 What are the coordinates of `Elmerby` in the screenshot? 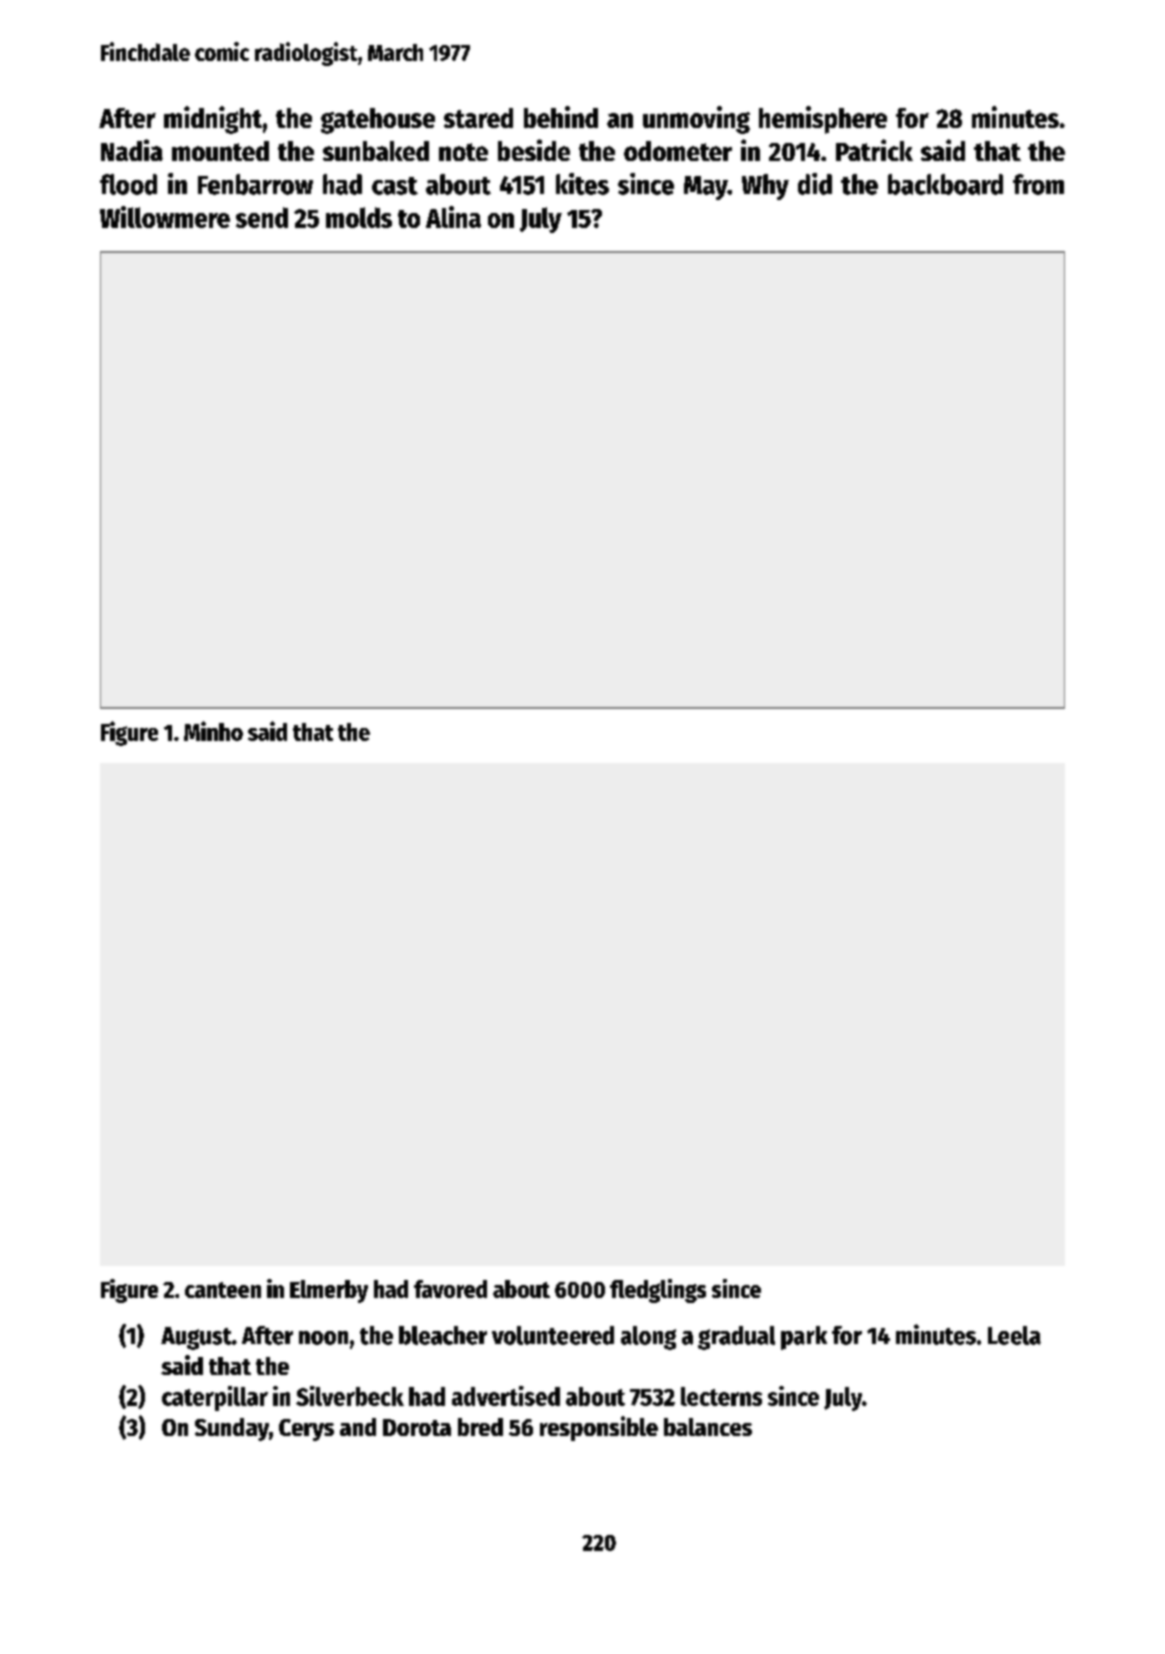 It's located at (329, 1291).
